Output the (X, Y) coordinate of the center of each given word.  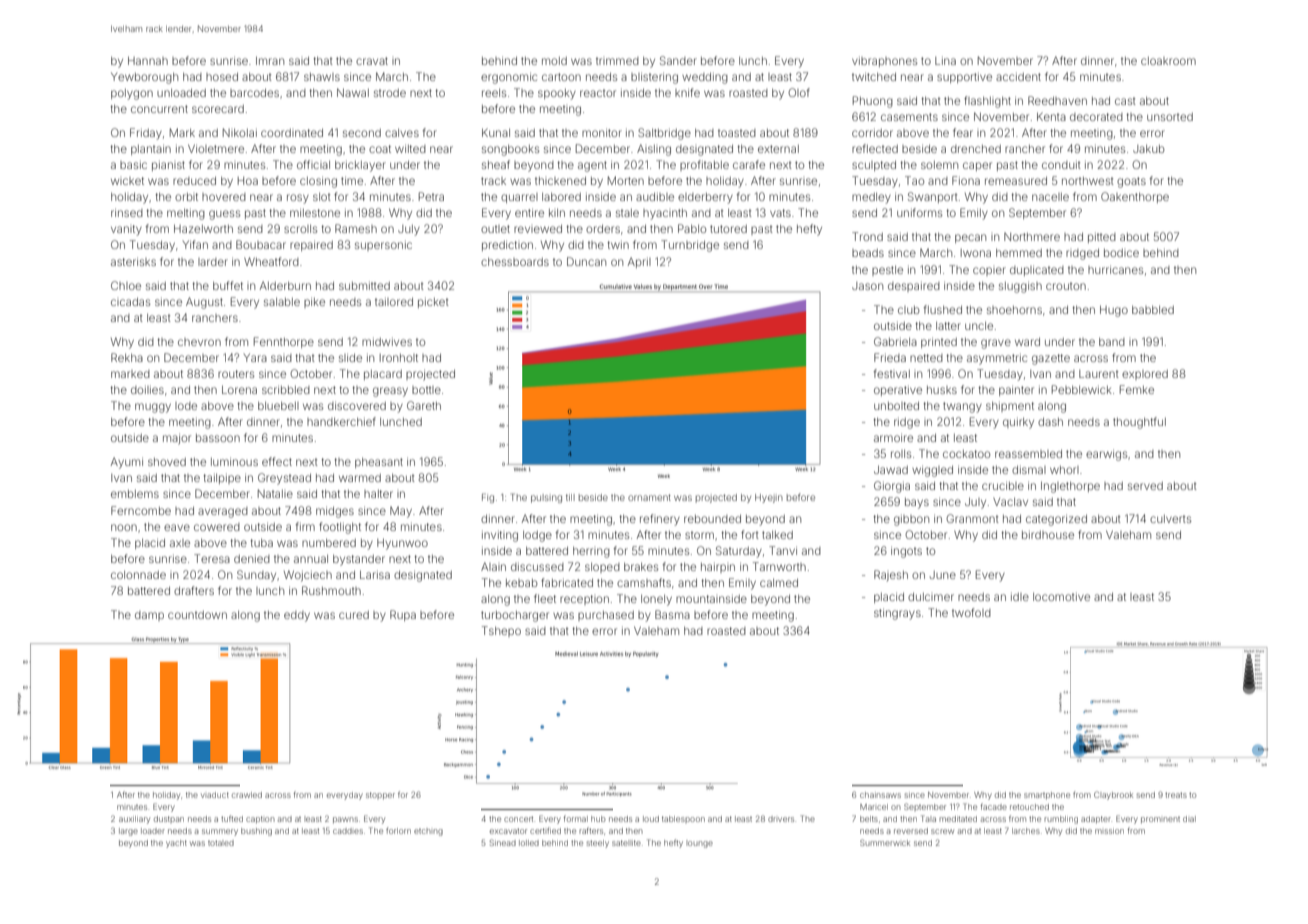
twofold (971, 612)
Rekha (127, 357)
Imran (270, 61)
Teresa (212, 558)
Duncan (586, 261)
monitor (602, 132)
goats (1131, 182)
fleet (545, 598)
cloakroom (1168, 61)
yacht (176, 844)
